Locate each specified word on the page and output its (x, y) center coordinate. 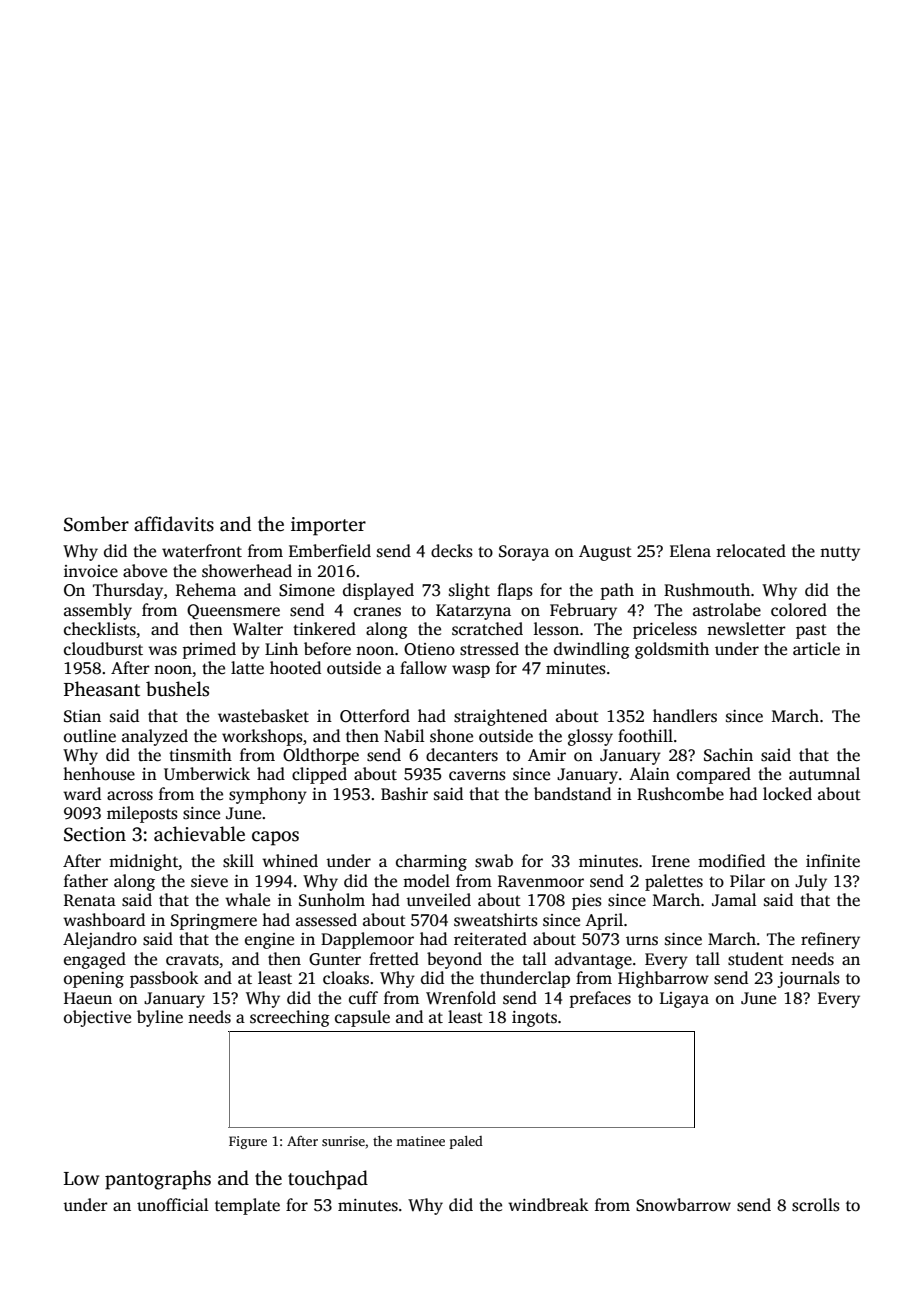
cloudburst (103, 649)
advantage (593, 960)
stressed (489, 649)
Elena (690, 550)
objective (97, 1018)
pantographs (158, 1180)
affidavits (174, 524)
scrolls (816, 1205)
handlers (685, 716)
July (811, 882)
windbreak (548, 1205)
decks (452, 551)
